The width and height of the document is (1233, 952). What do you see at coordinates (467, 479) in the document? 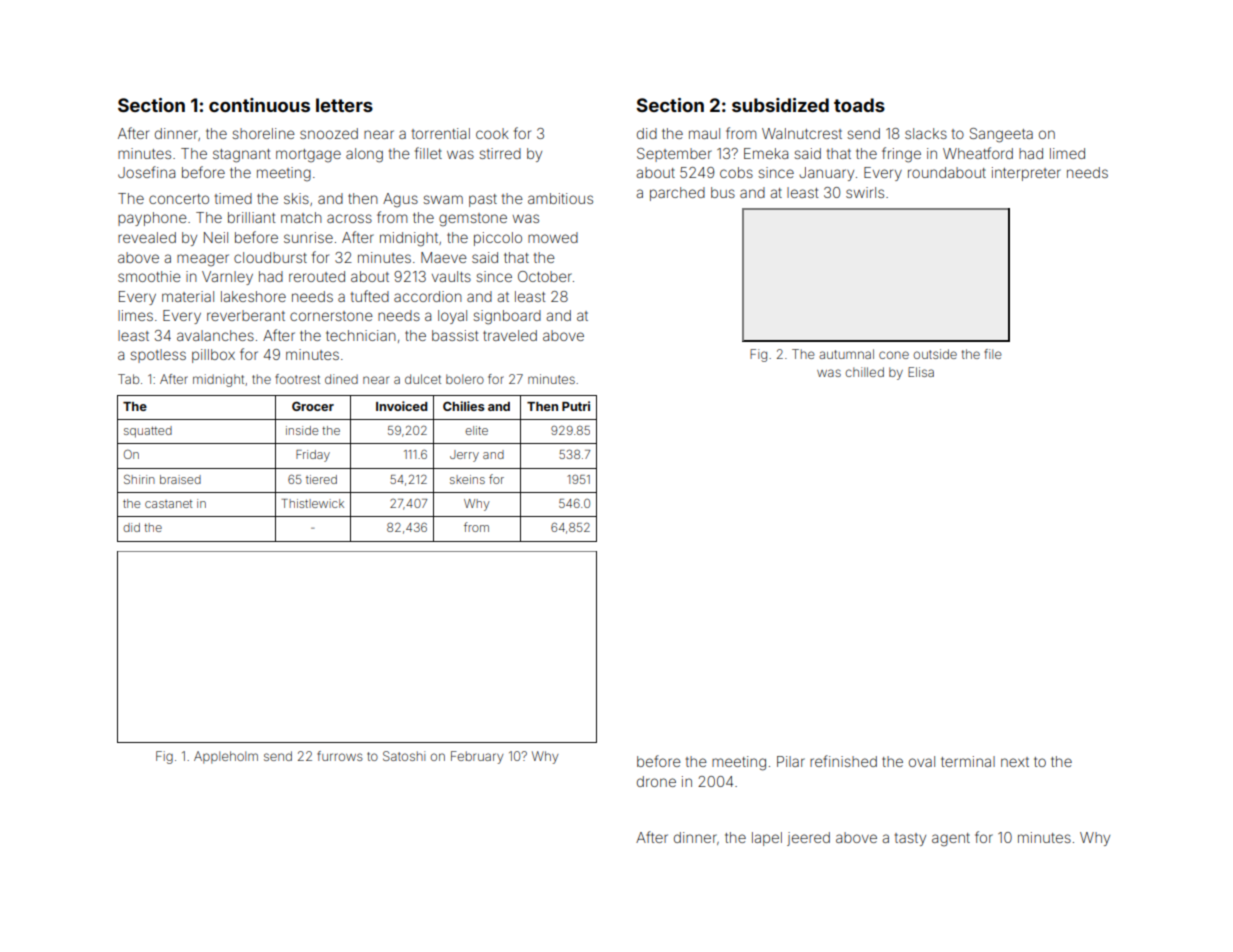
I see `skeins` at bounding box center [467, 479].
